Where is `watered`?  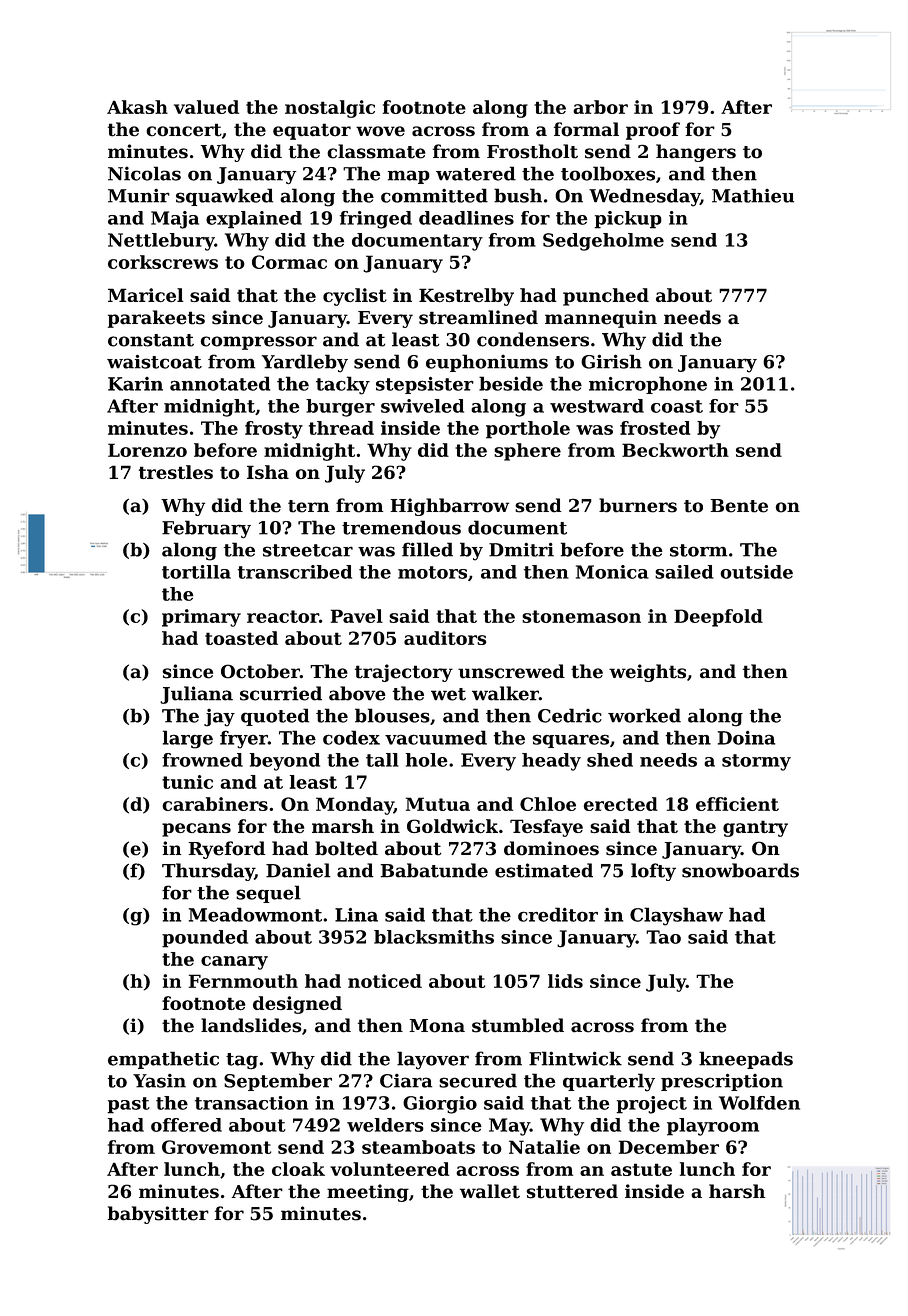 watered is located at coordinates (476, 173).
